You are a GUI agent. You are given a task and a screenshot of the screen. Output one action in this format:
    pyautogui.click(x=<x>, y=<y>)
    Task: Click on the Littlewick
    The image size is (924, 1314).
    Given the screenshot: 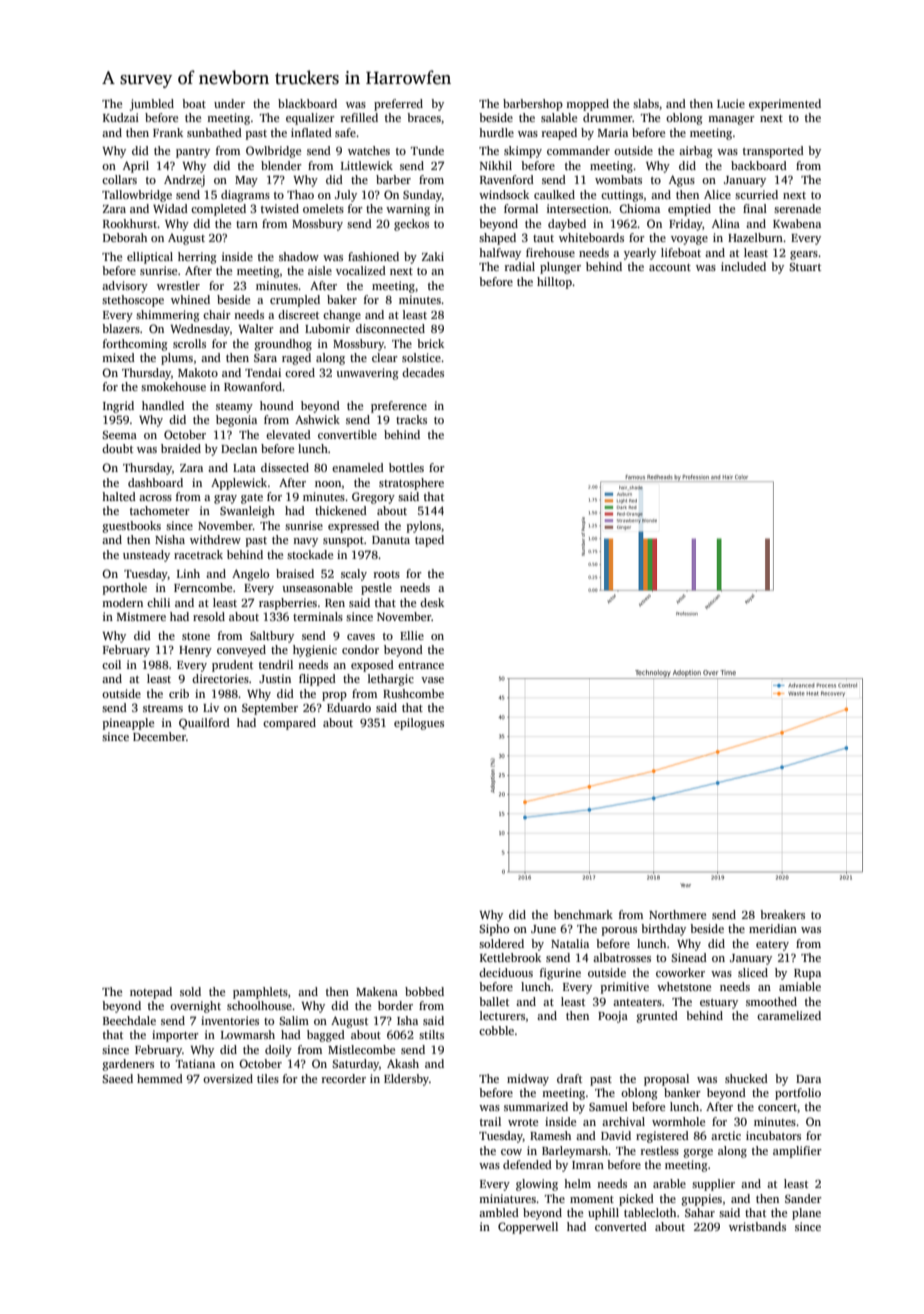 What is the action you would take?
    pyautogui.click(x=367, y=165)
